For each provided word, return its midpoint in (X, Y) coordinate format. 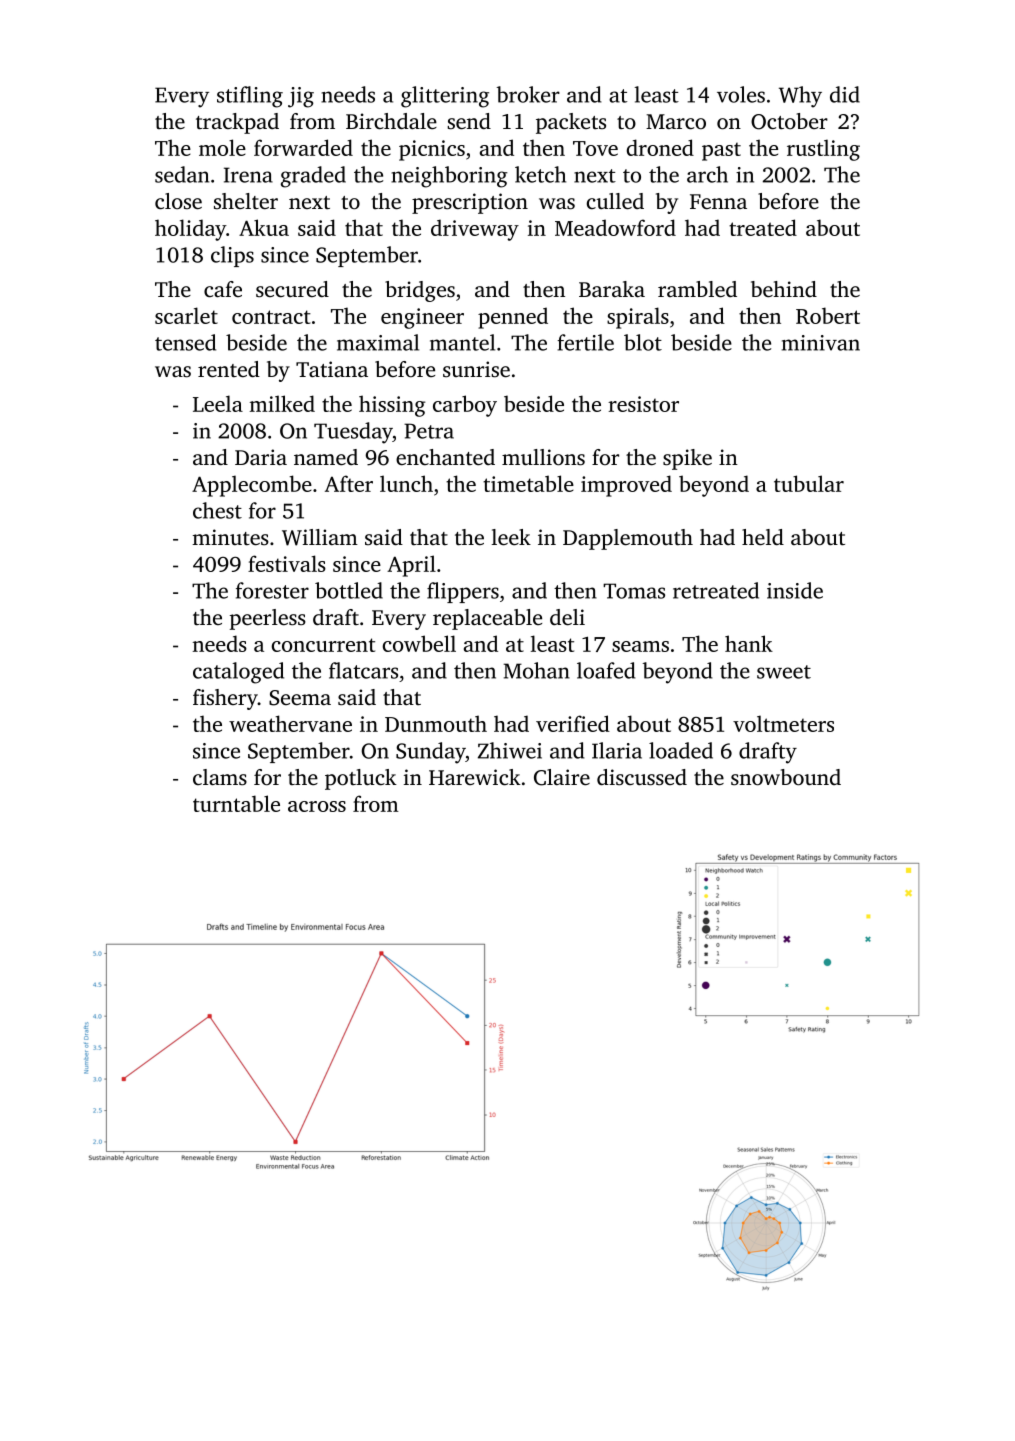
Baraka (612, 289)
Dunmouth (436, 723)
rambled (697, 289)
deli (567, 617)
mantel (462, 342)
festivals (287, 563)
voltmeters (783, 723)
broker (528, 94)
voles (741, 94)
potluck (361, 779)
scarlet (186, 315)
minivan (821, 343)
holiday (190, 230)
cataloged (238, 673)
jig (301, 97)
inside (795, 590)
